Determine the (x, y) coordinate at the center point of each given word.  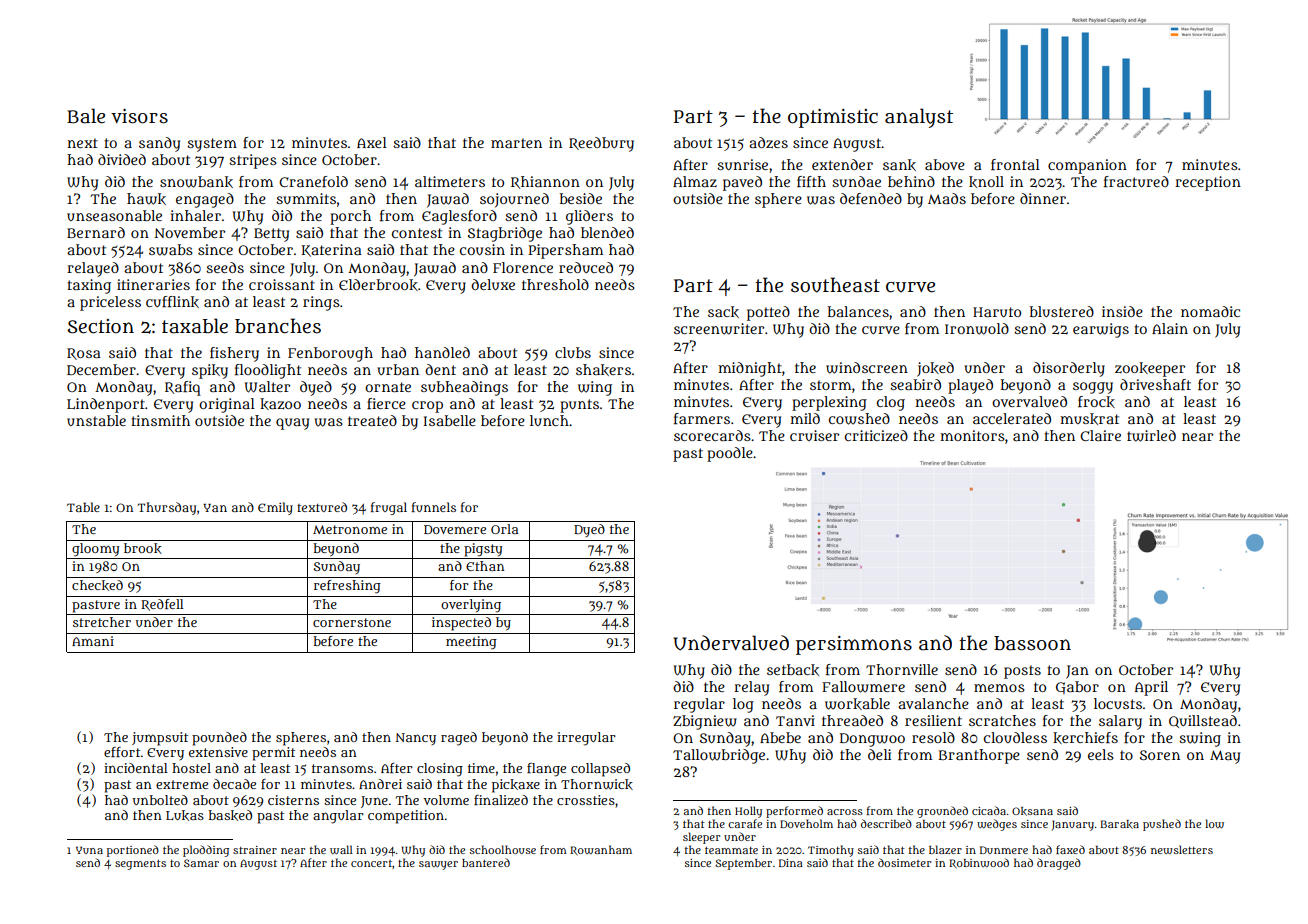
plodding (206, 851)
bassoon (1032, 643)
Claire (1100, 435)
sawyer (438, 865)
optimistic (833, 118)
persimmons (854, 645)
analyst (919, 118)
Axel (372, 142)
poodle (730, 454)
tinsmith (160, 420)
